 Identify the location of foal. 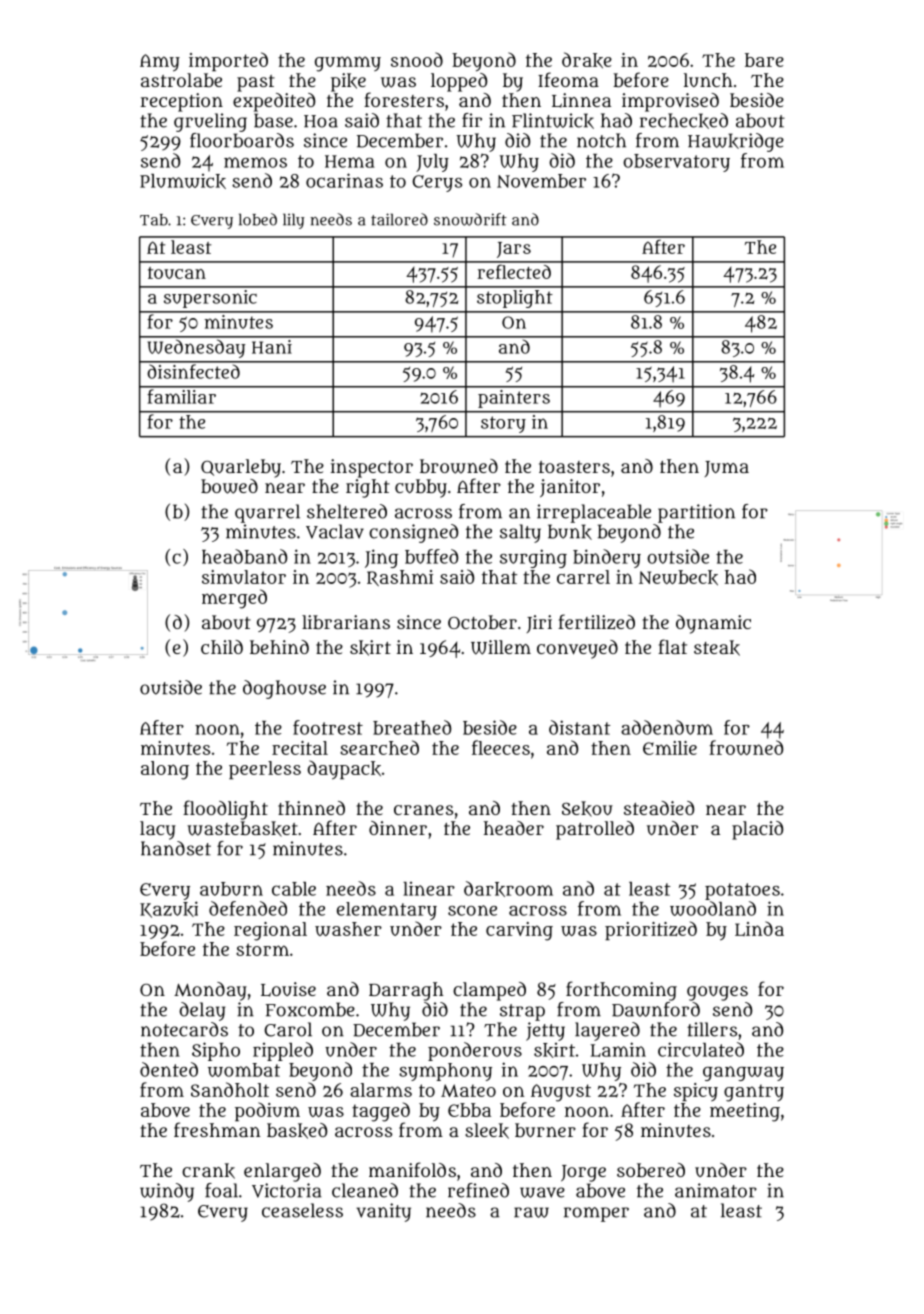
(221, 1190).
